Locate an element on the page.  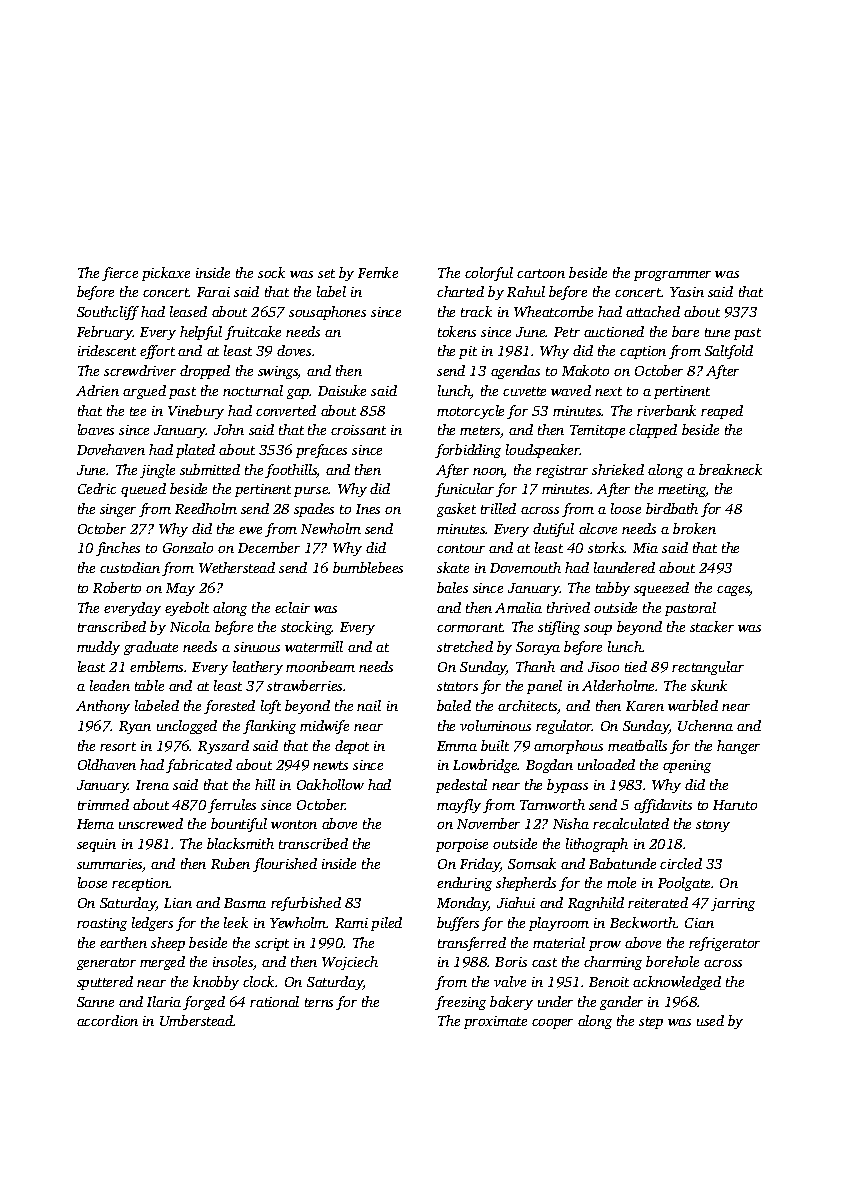
reaped is located at coordinates (722, 412).
